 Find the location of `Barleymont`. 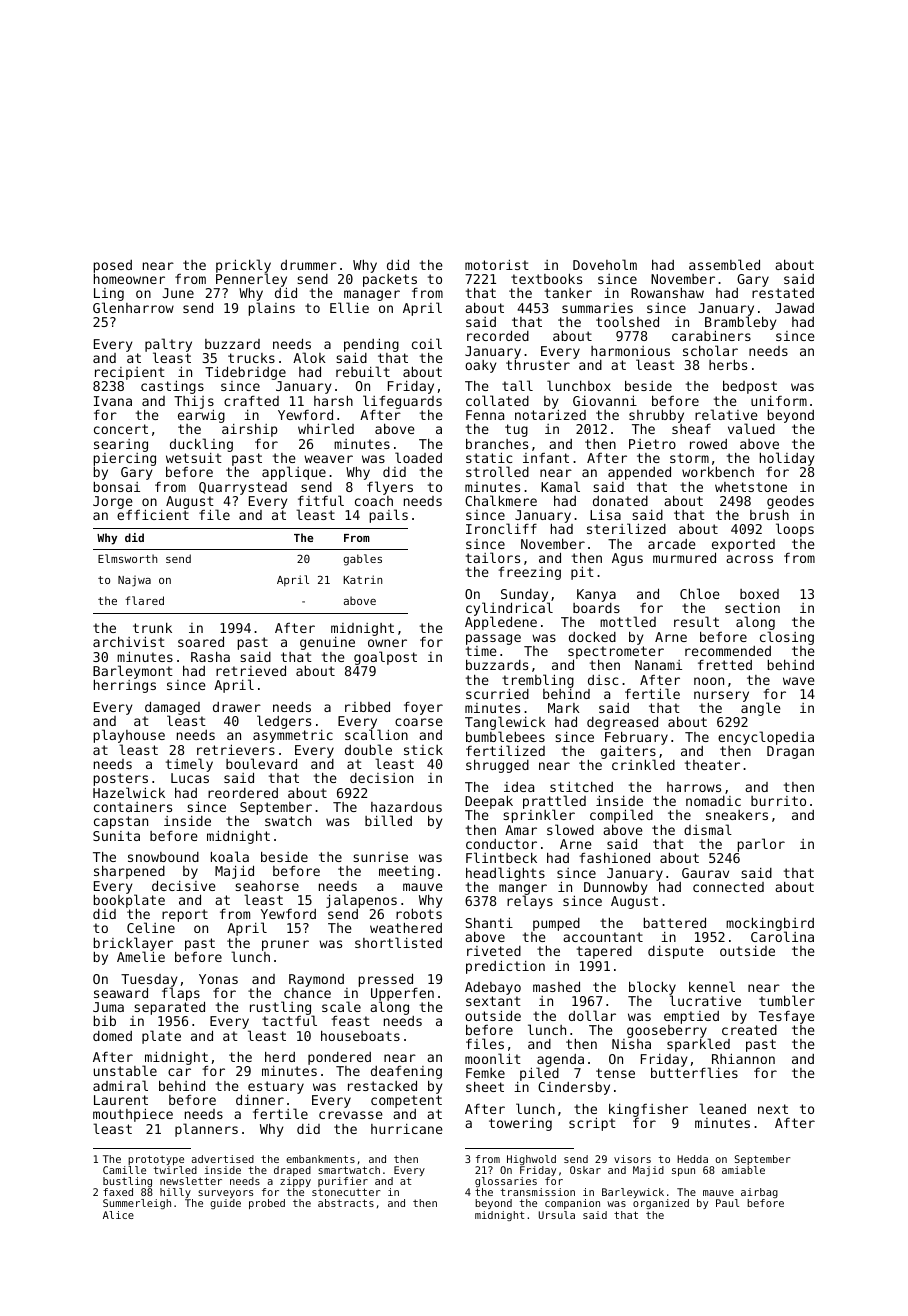

Barleymont is located at coordinates (133, 672).
